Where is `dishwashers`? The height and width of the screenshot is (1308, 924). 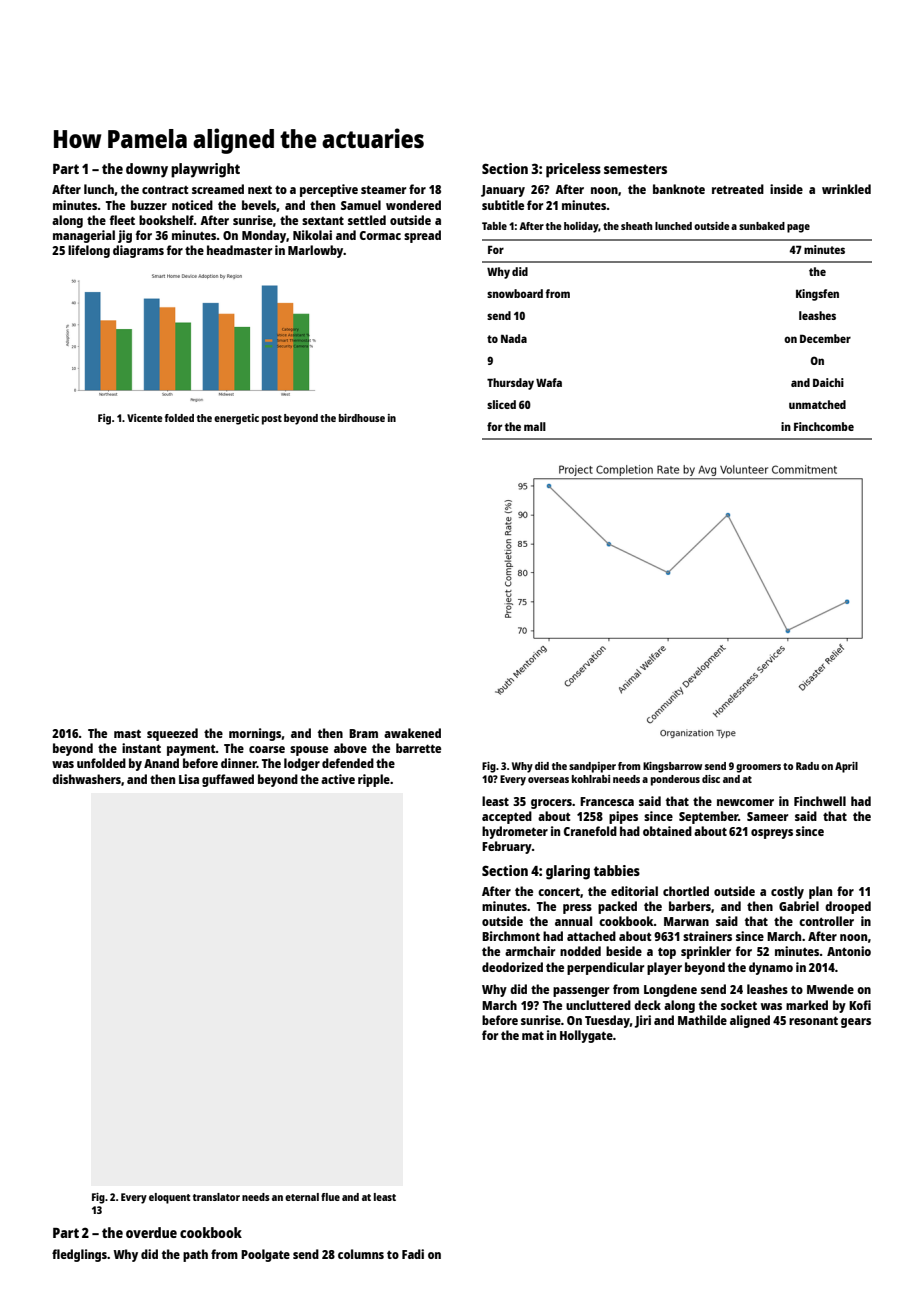 dishwashers is located at coordinates (86, 779).
